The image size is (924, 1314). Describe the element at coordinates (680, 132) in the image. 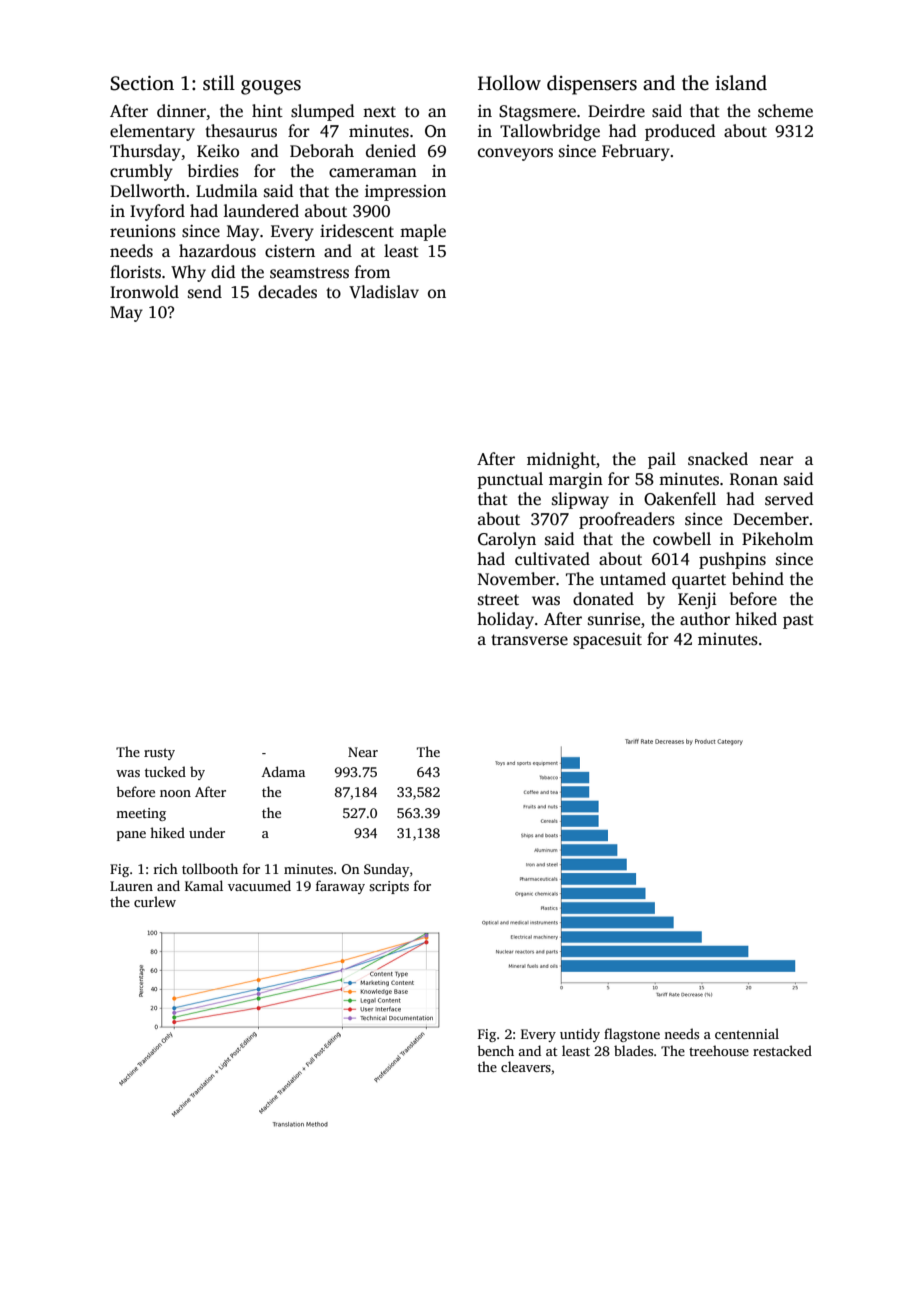

I see `produced` at that location.
